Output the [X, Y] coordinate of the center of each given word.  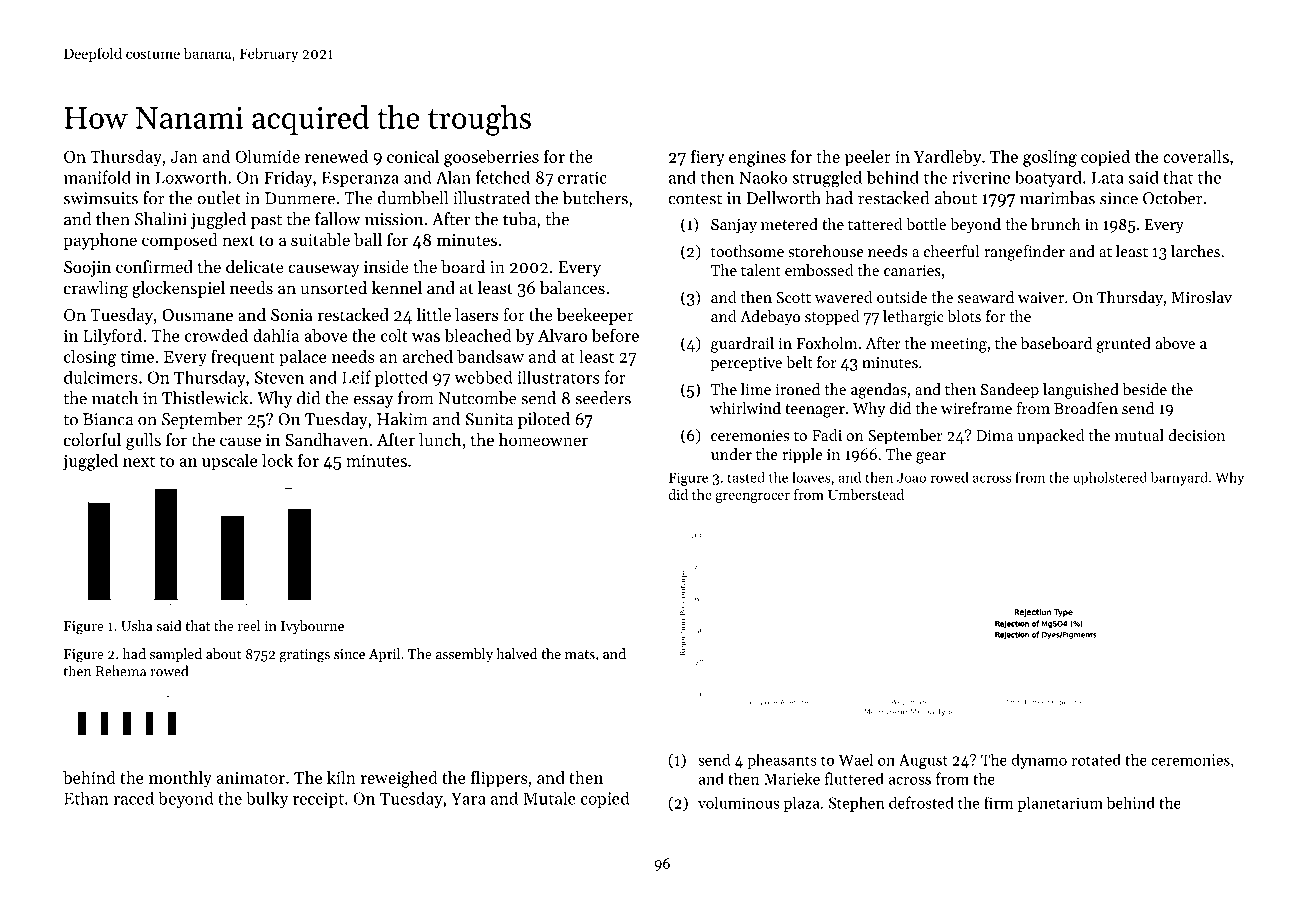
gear [931, 458]
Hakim [402, 419]
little [433, 314]
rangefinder [1024, 253]
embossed [819, 270]
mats [580, 654]
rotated [1096, 759]
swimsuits [101, 198]
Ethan [86, 798]
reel [249, 625]
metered [789, 224]
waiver [1041, 297]
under [731, 454]
